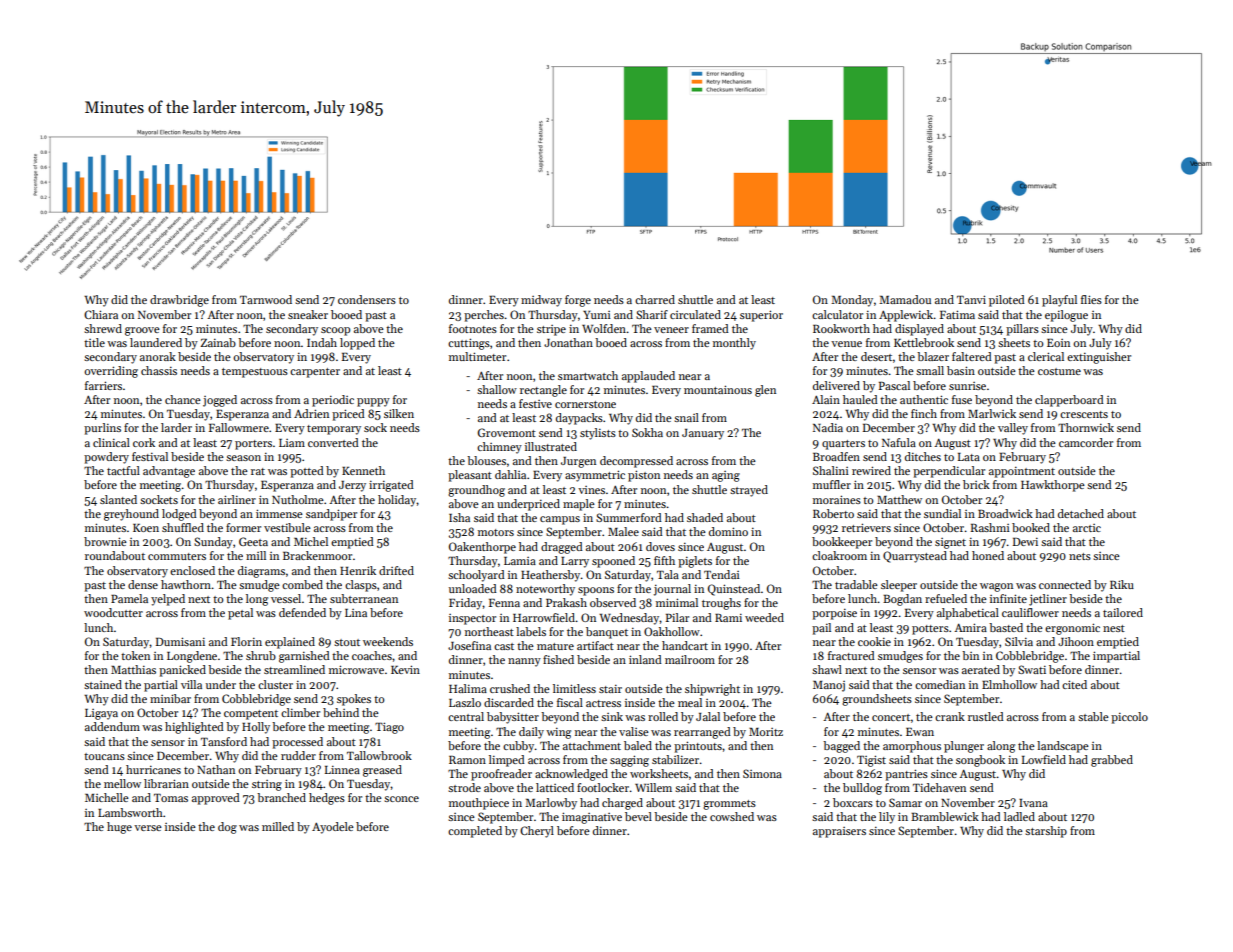  What do you see at coordinates (275, 684) in the image?
I see `cluster` at bounding box center [275, 684].
